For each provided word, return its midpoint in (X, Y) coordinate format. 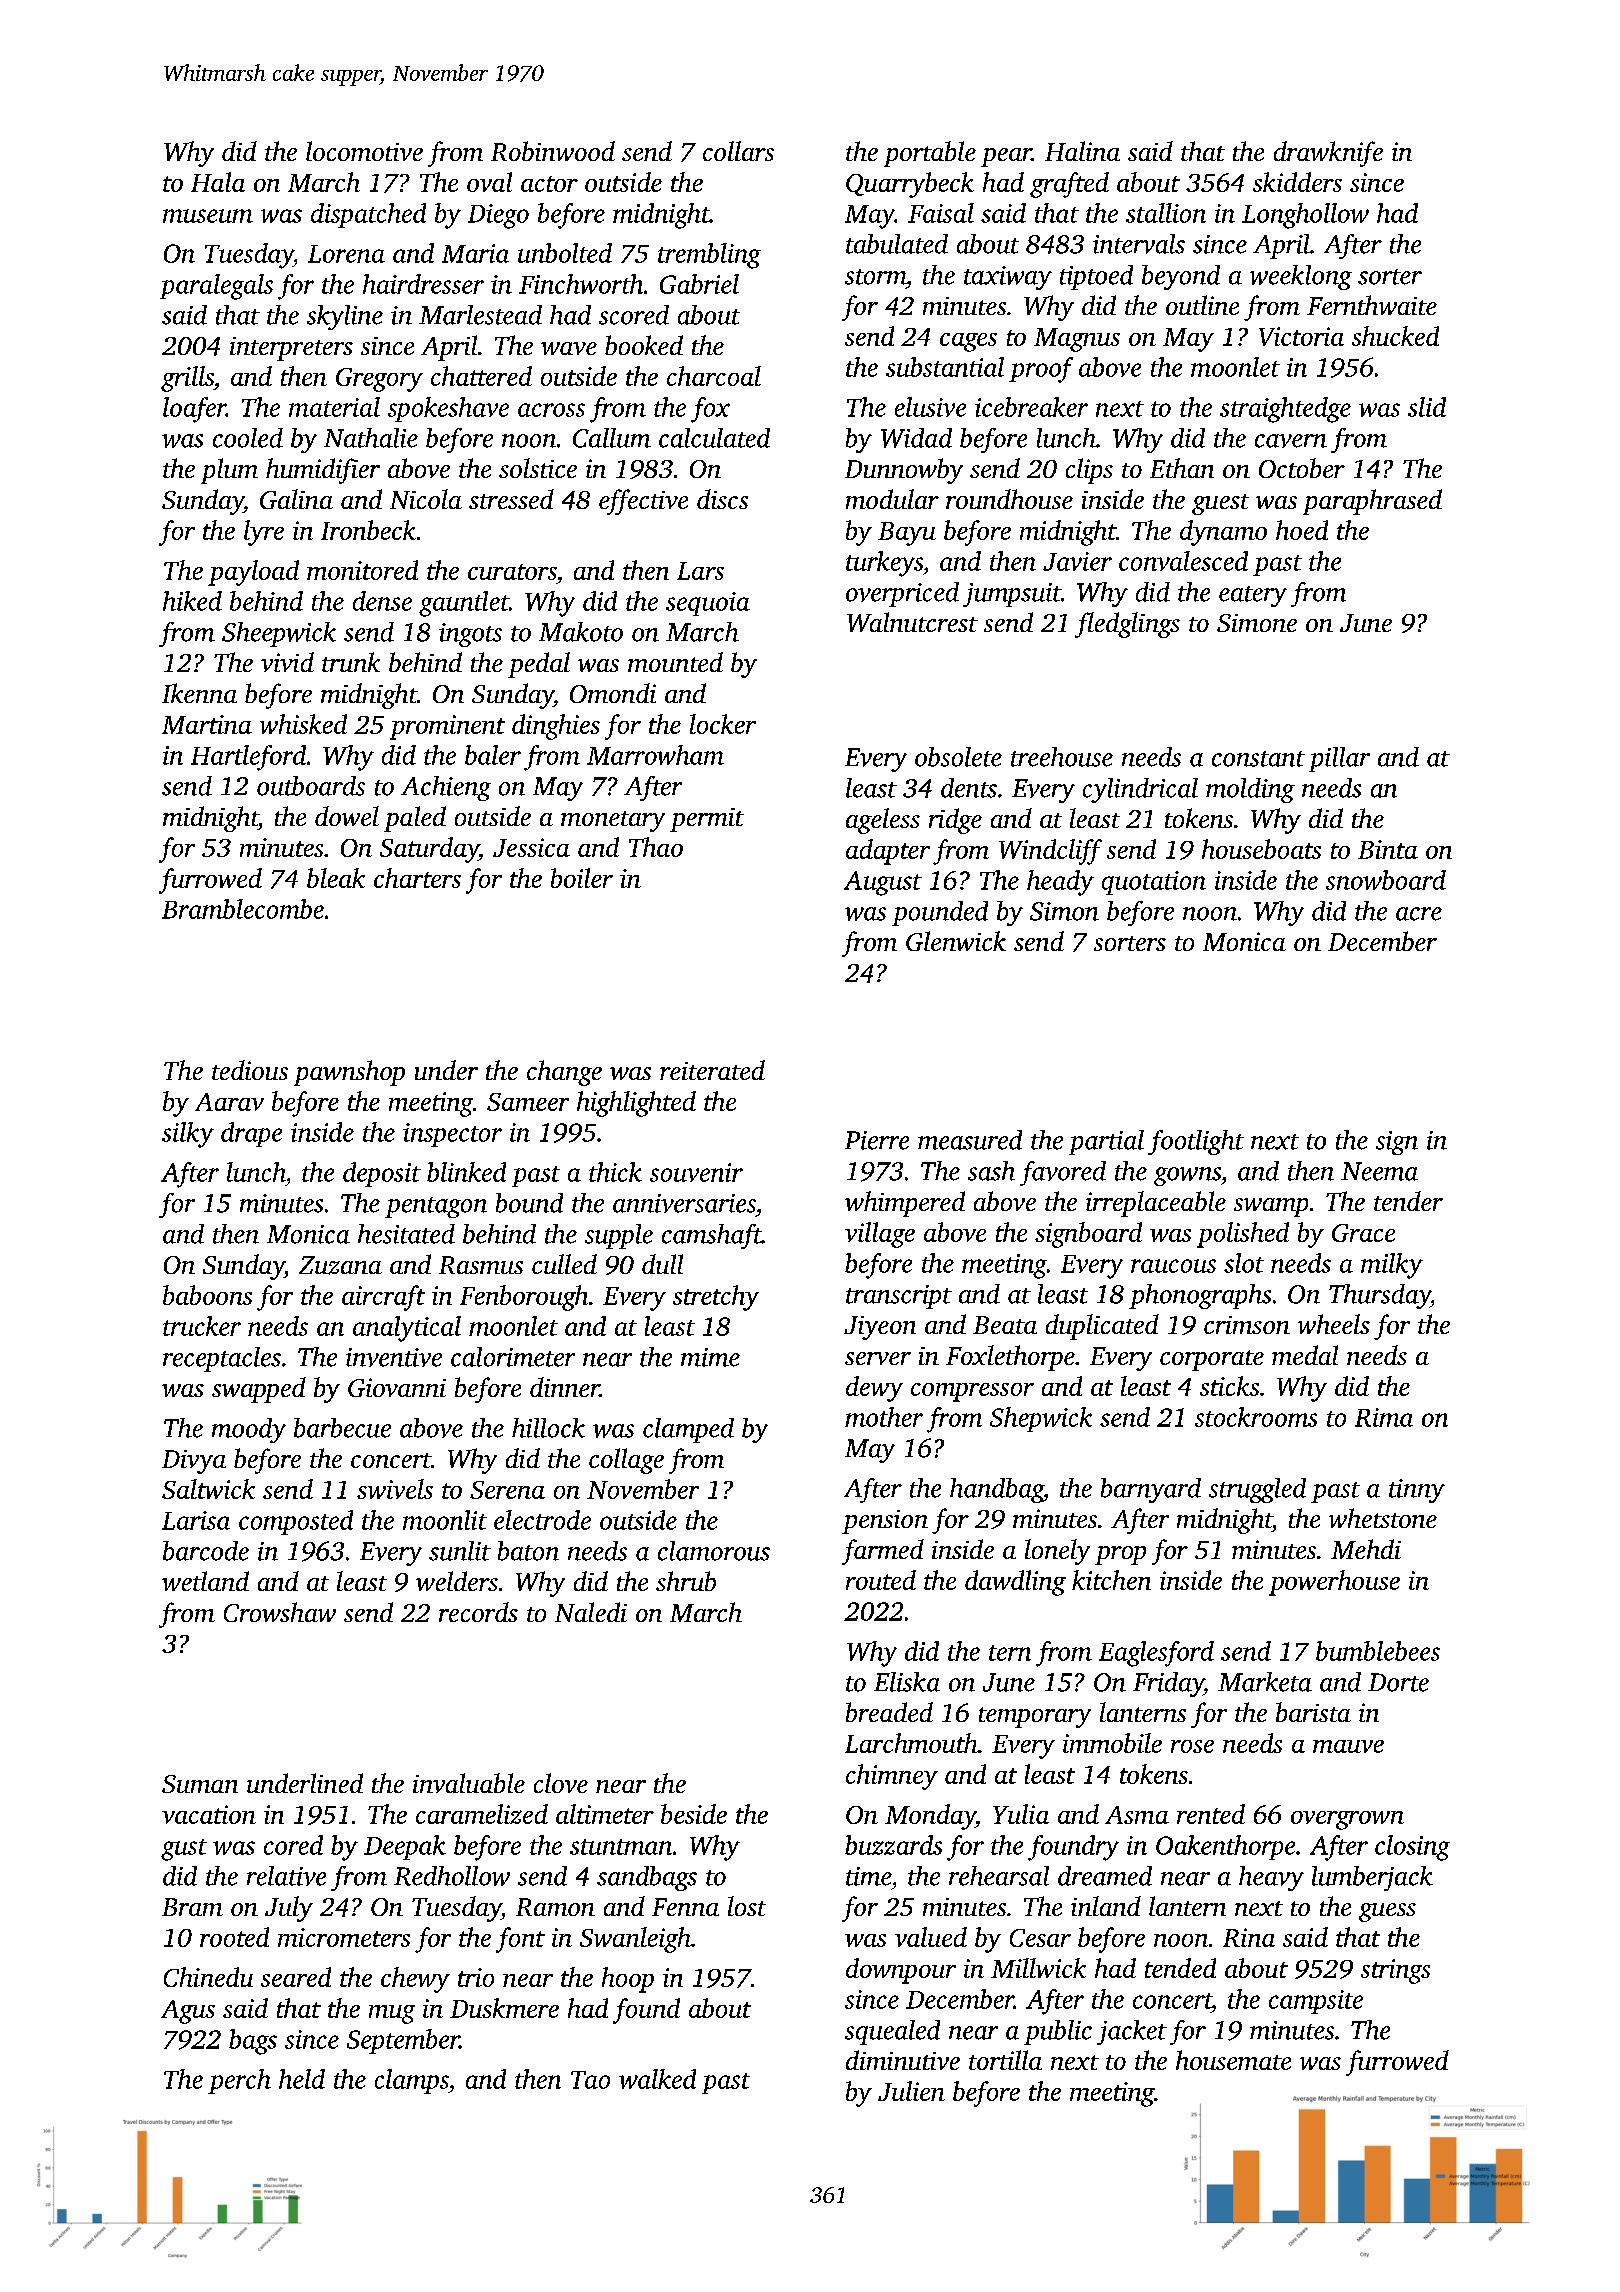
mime (710, 1357)
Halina (1082, 151)
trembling (709, 256)
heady (1060, 883)
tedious (250, 1070)
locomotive (364, 151)
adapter (888, 852)
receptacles (222, 1359)
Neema (1379, 1171)
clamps (412, 2081)
